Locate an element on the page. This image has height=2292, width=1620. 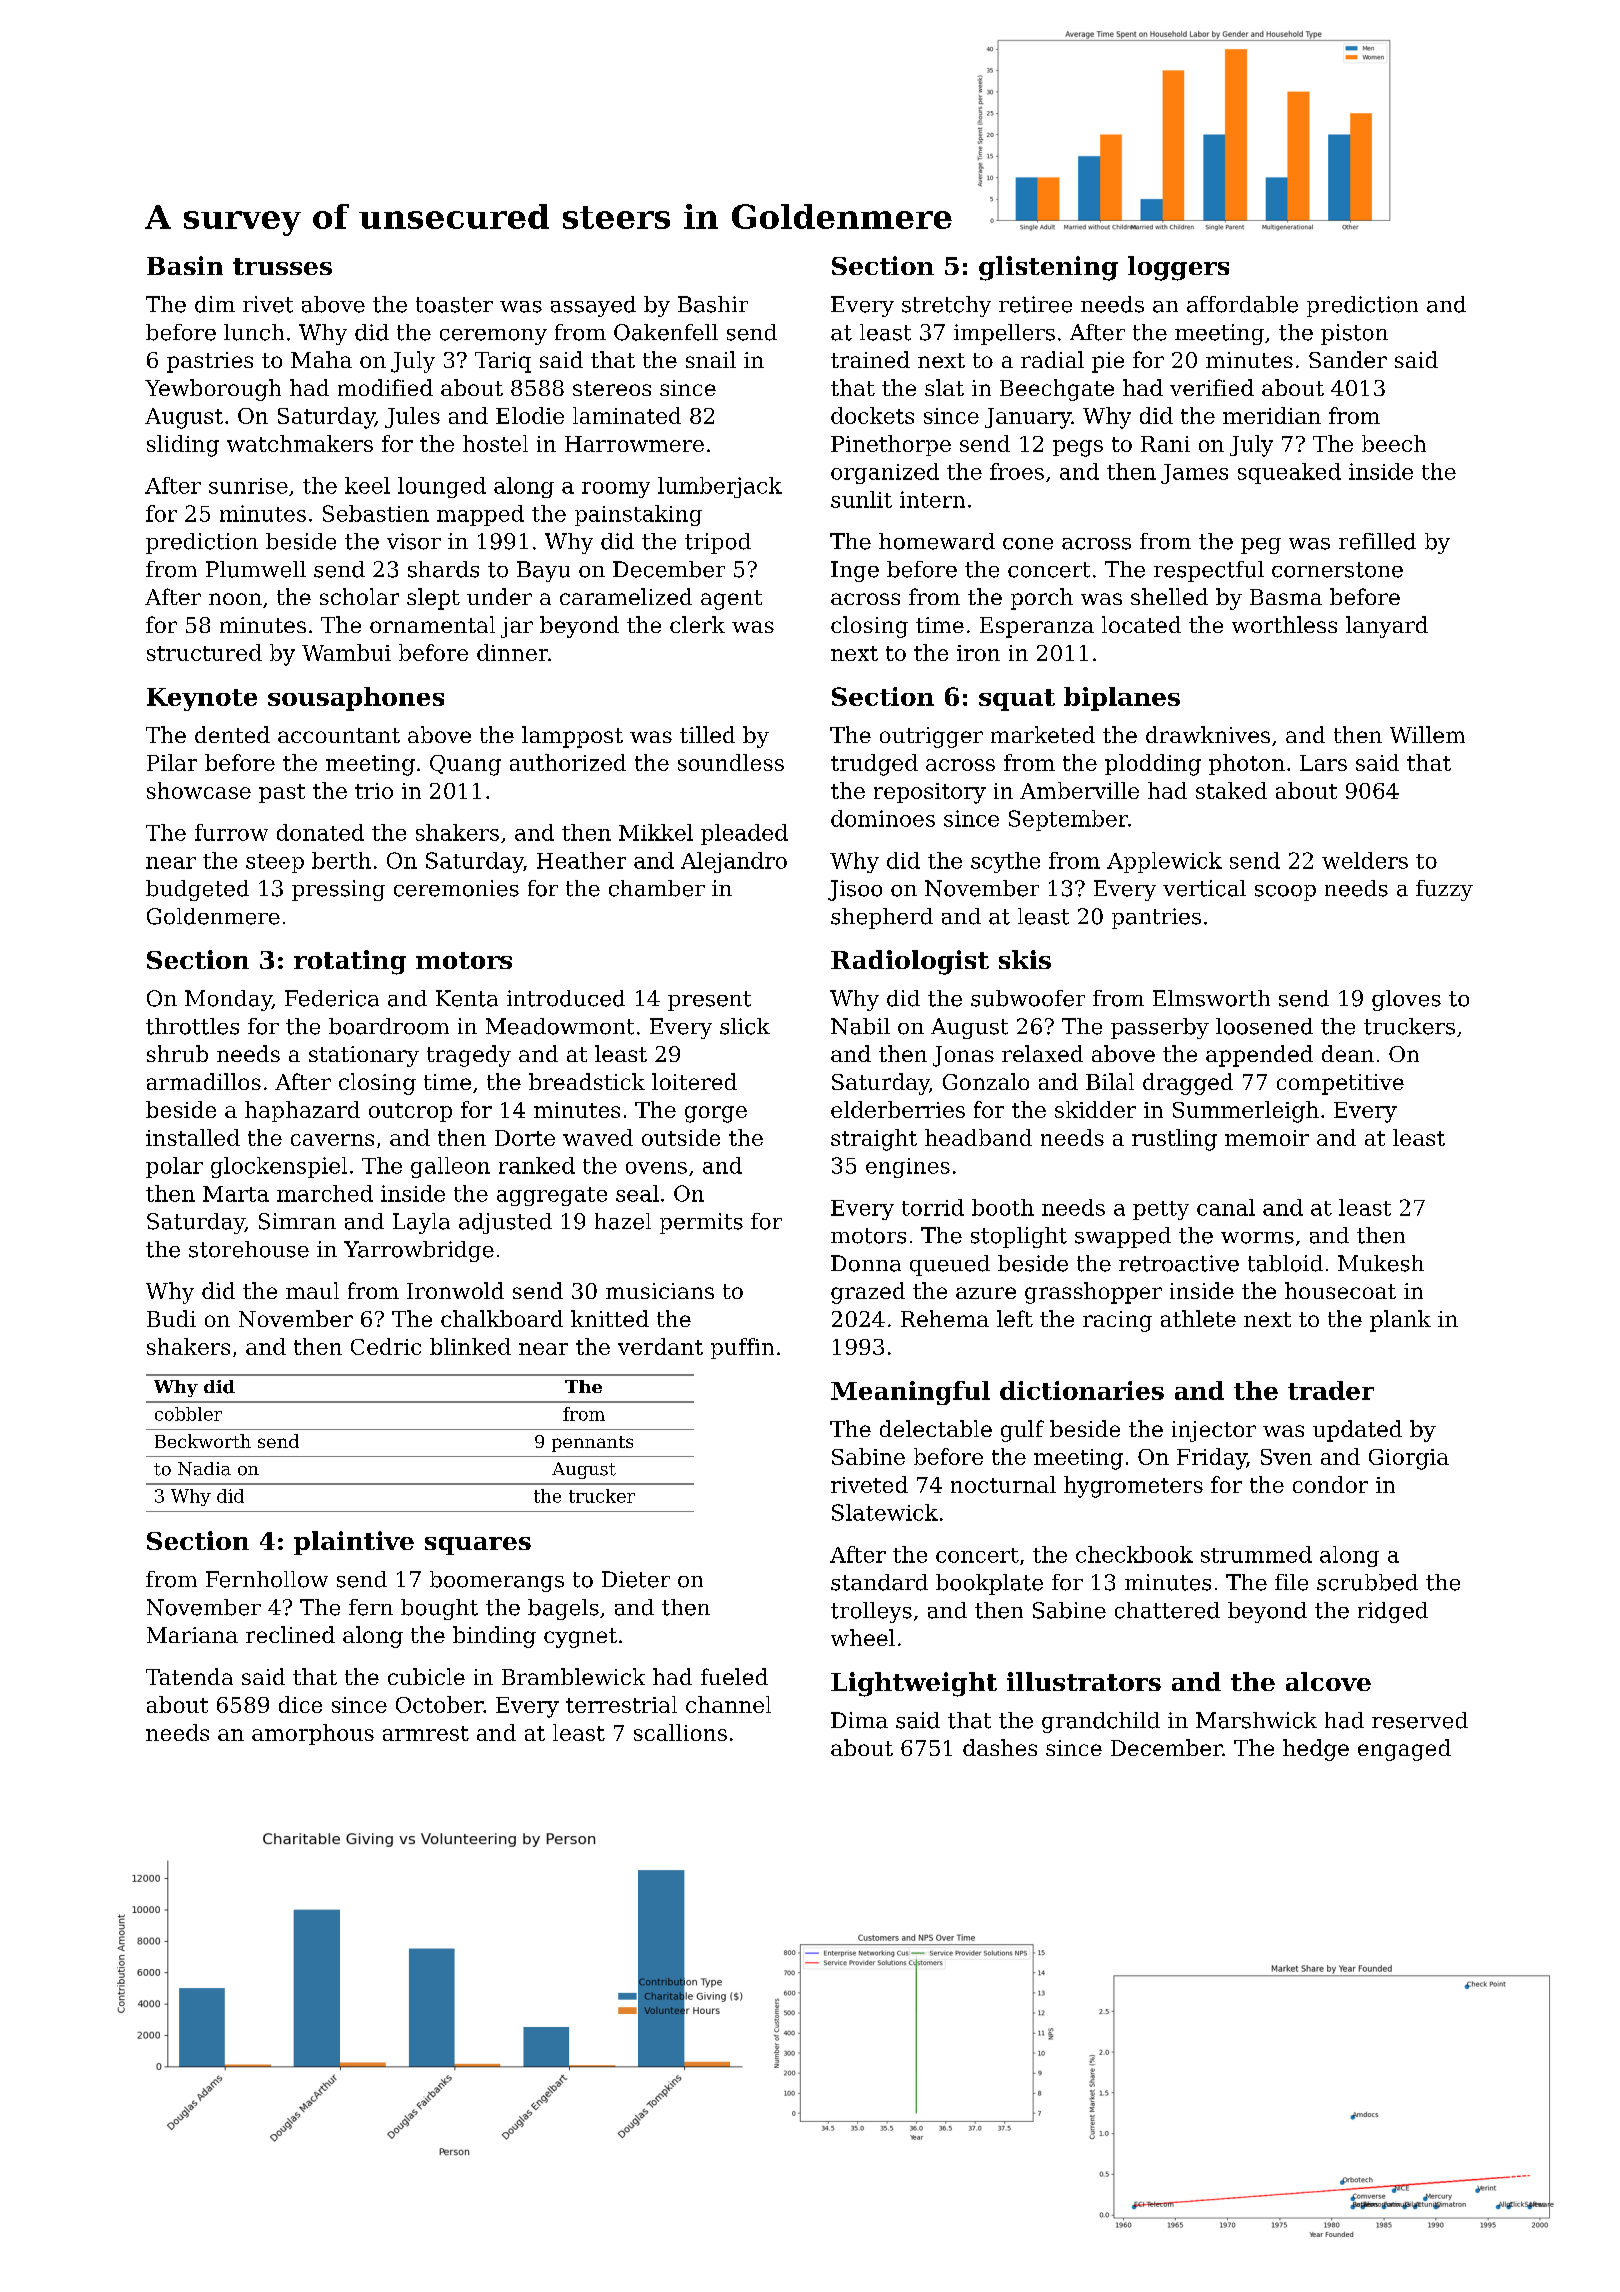
engines is located at coordinates (908, 1168).
